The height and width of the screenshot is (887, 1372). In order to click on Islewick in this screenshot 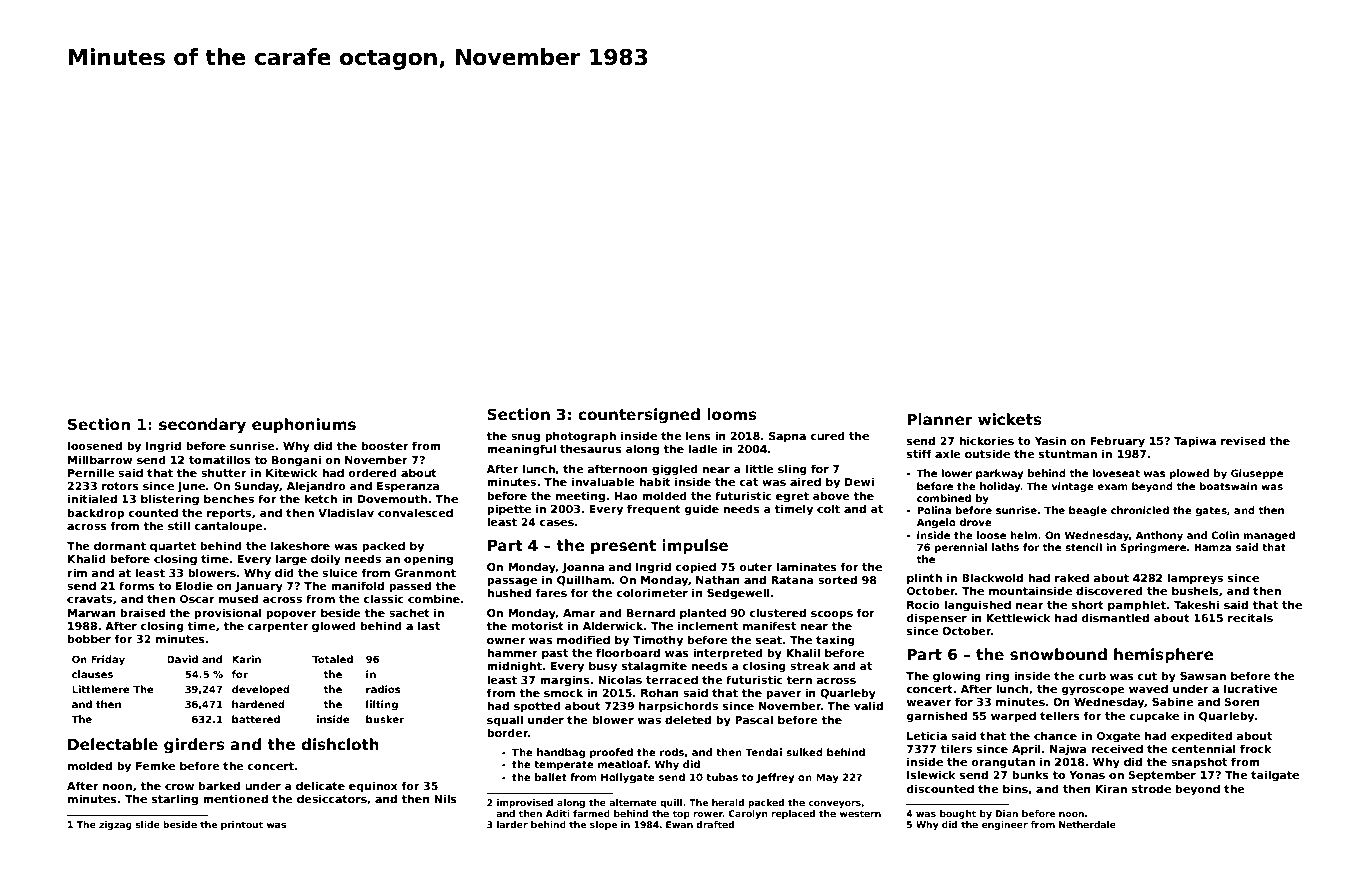, I will do `click(931, 774)`.
